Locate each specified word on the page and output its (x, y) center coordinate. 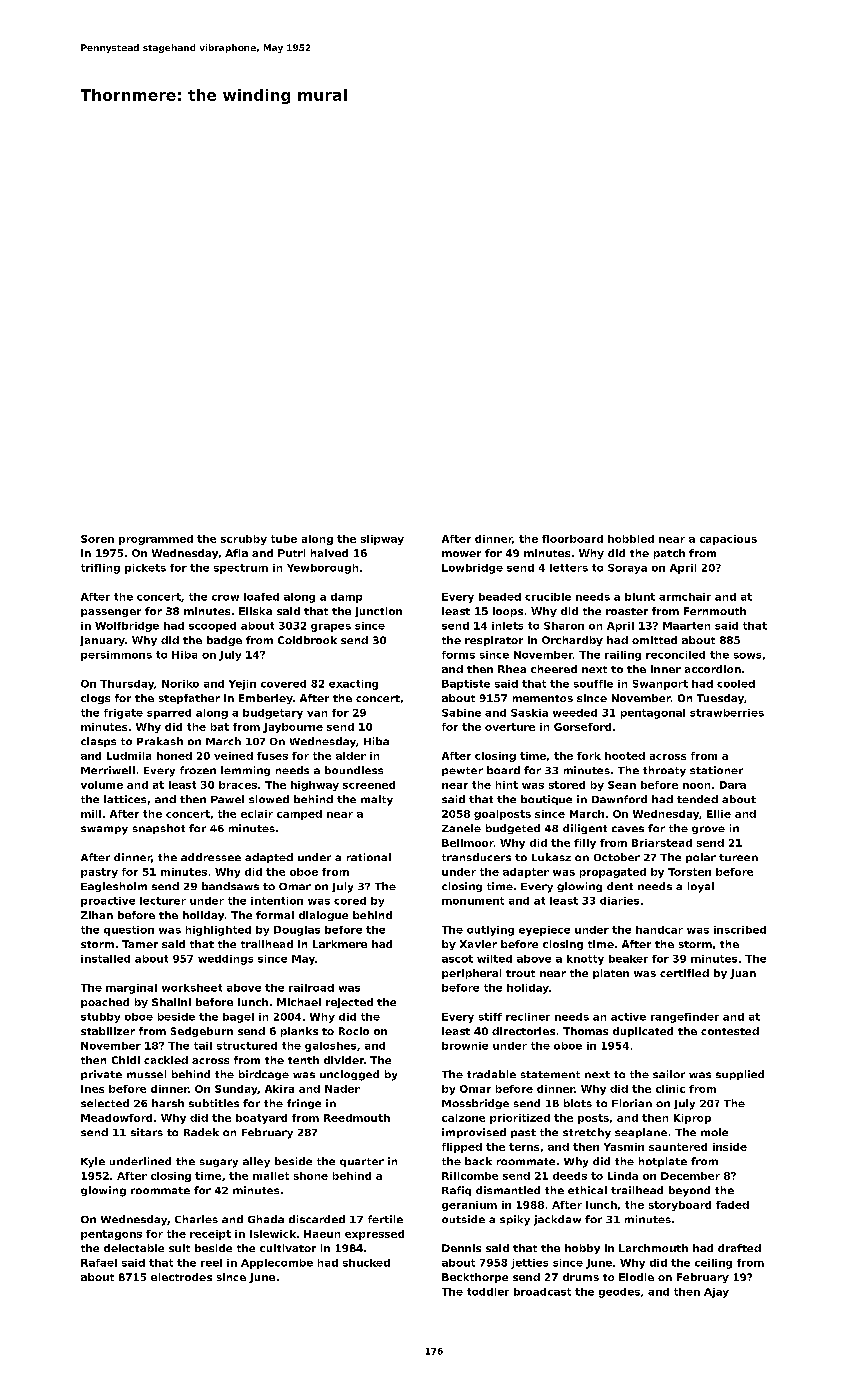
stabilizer (108, 1031)
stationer (716, 770)
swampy (104, 830)
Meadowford (116, 1118)
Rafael (99, 1263)
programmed (156, 540)
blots (578, 1103)
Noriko (180, 684)
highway (315, 786)
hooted (625, 756)
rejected (349, 1003)
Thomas (585, 1031)
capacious (728, 540)
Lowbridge (472, 569)
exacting (353, 685)
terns (524, 1147)
